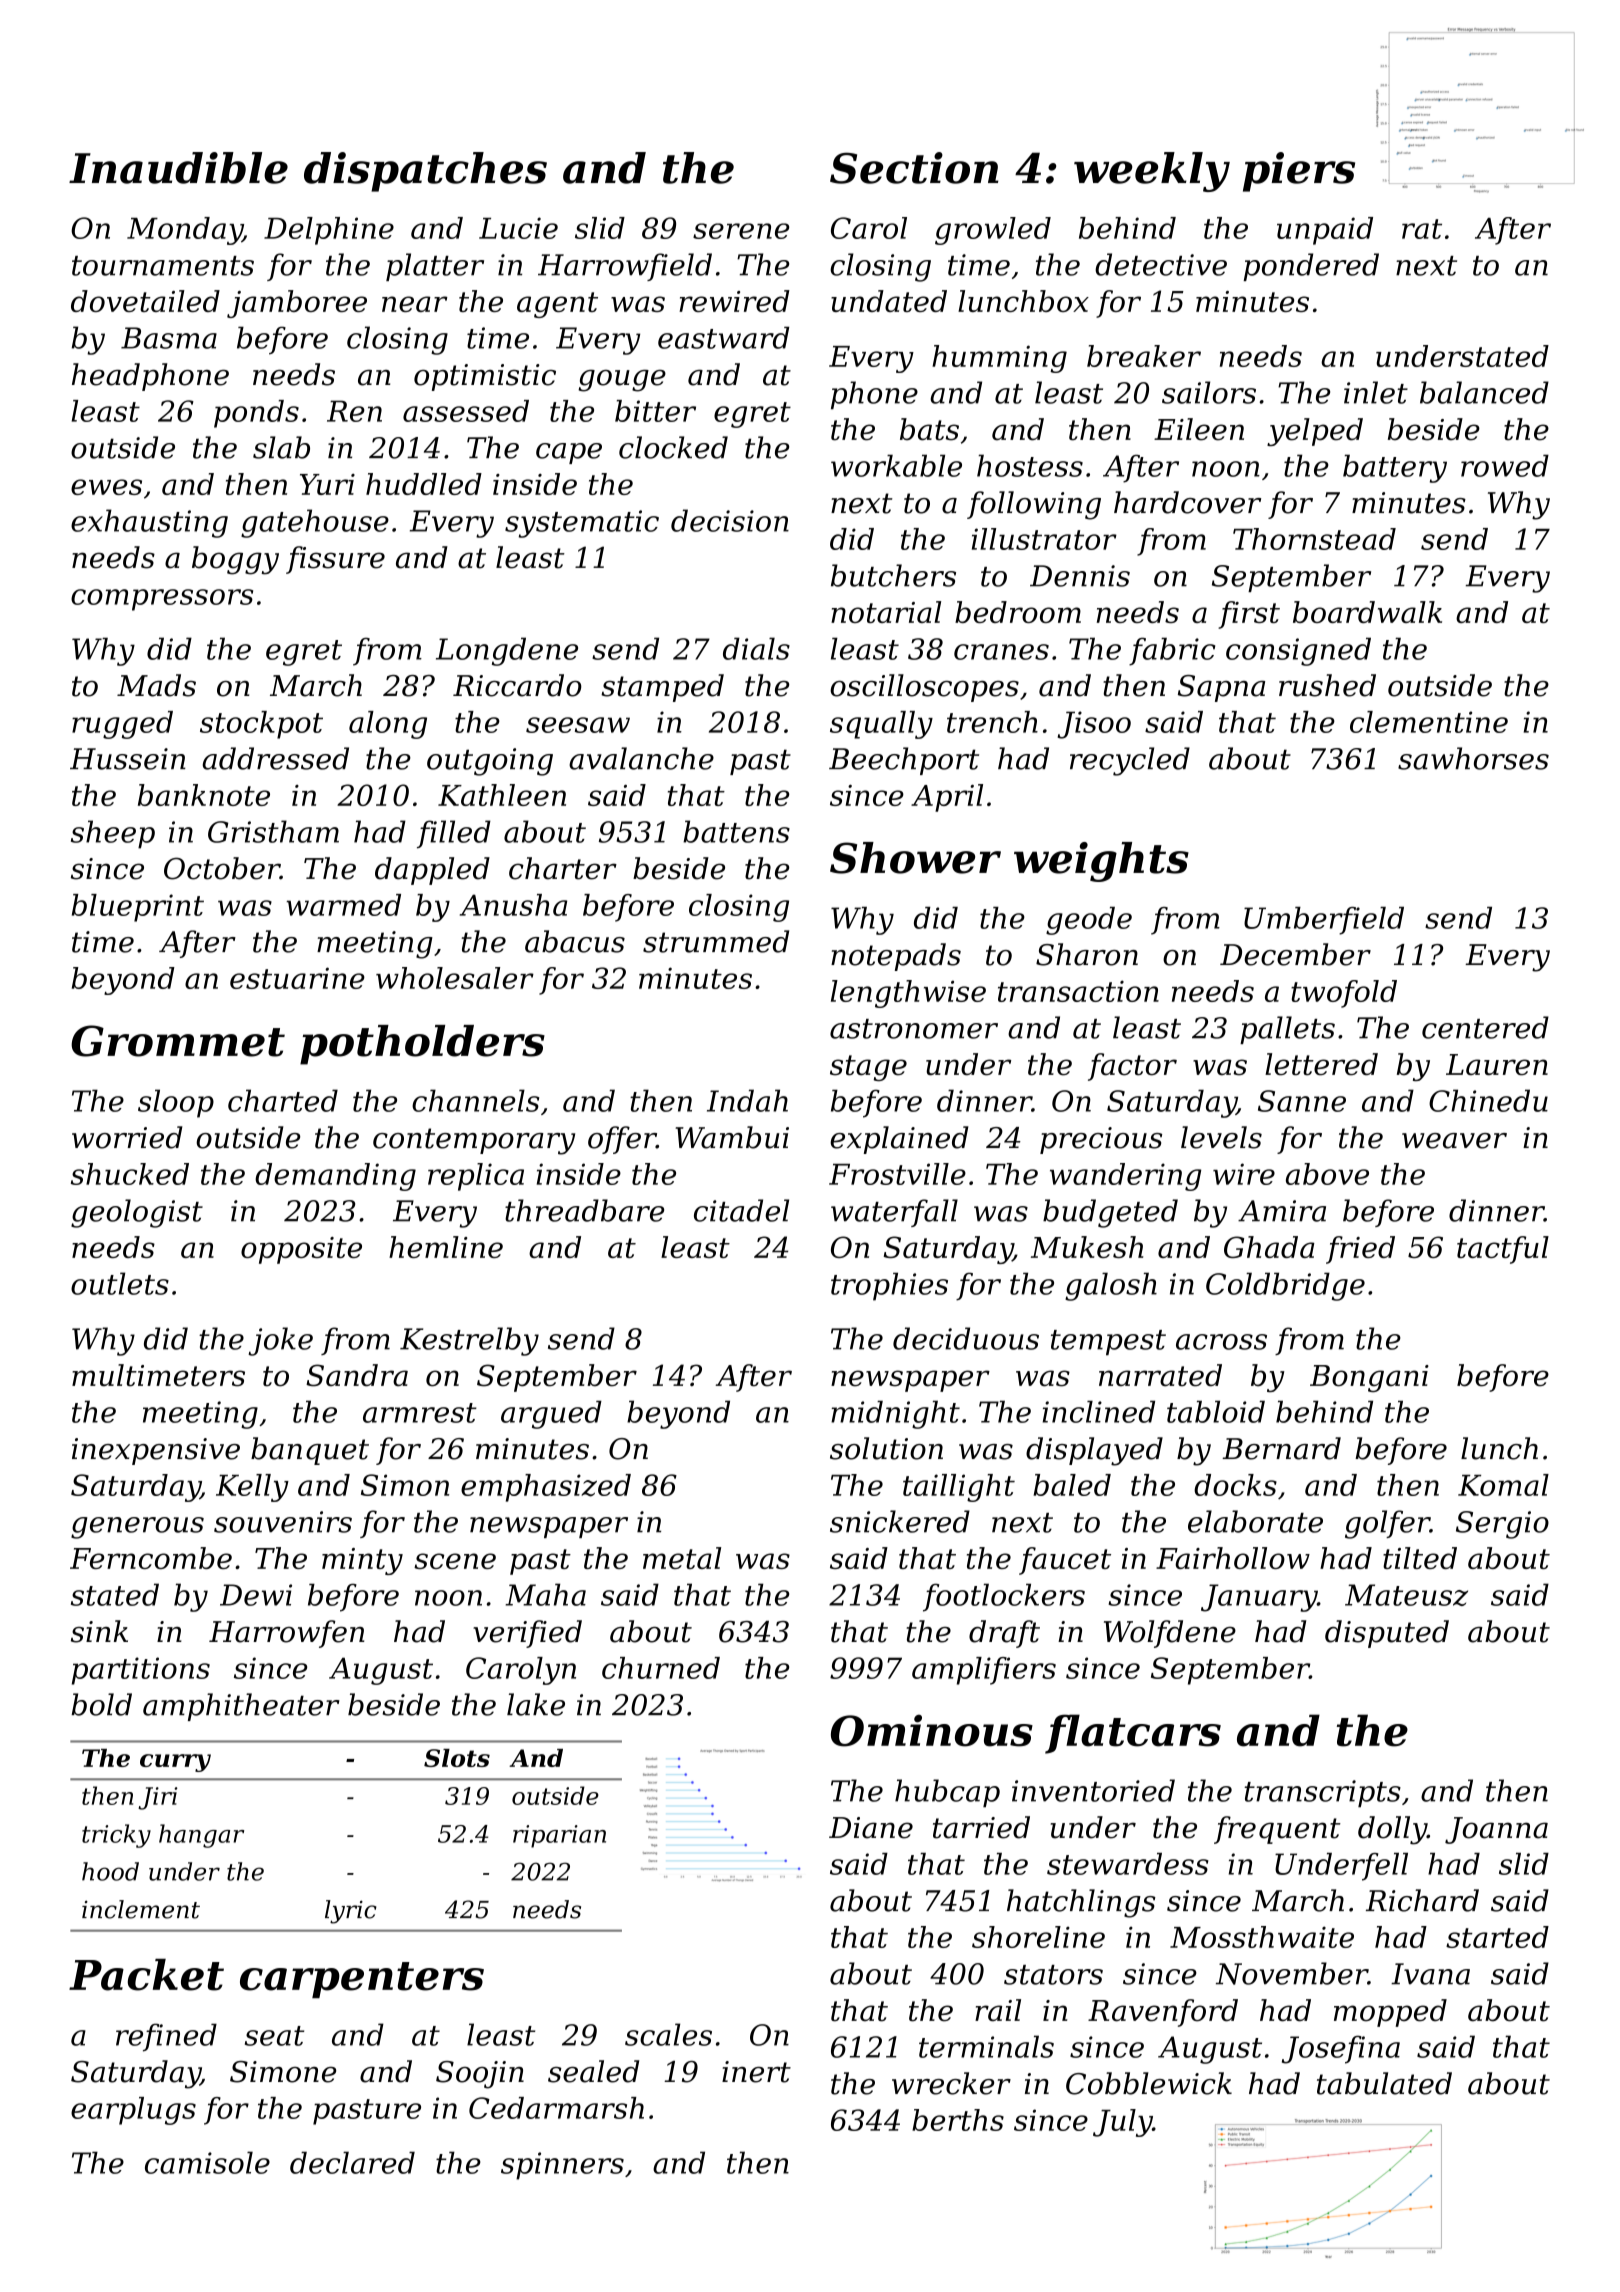  What do you see at coordinates (895, 1414) in the page?
I see `midnight` at bounding box center [895, 1414].
